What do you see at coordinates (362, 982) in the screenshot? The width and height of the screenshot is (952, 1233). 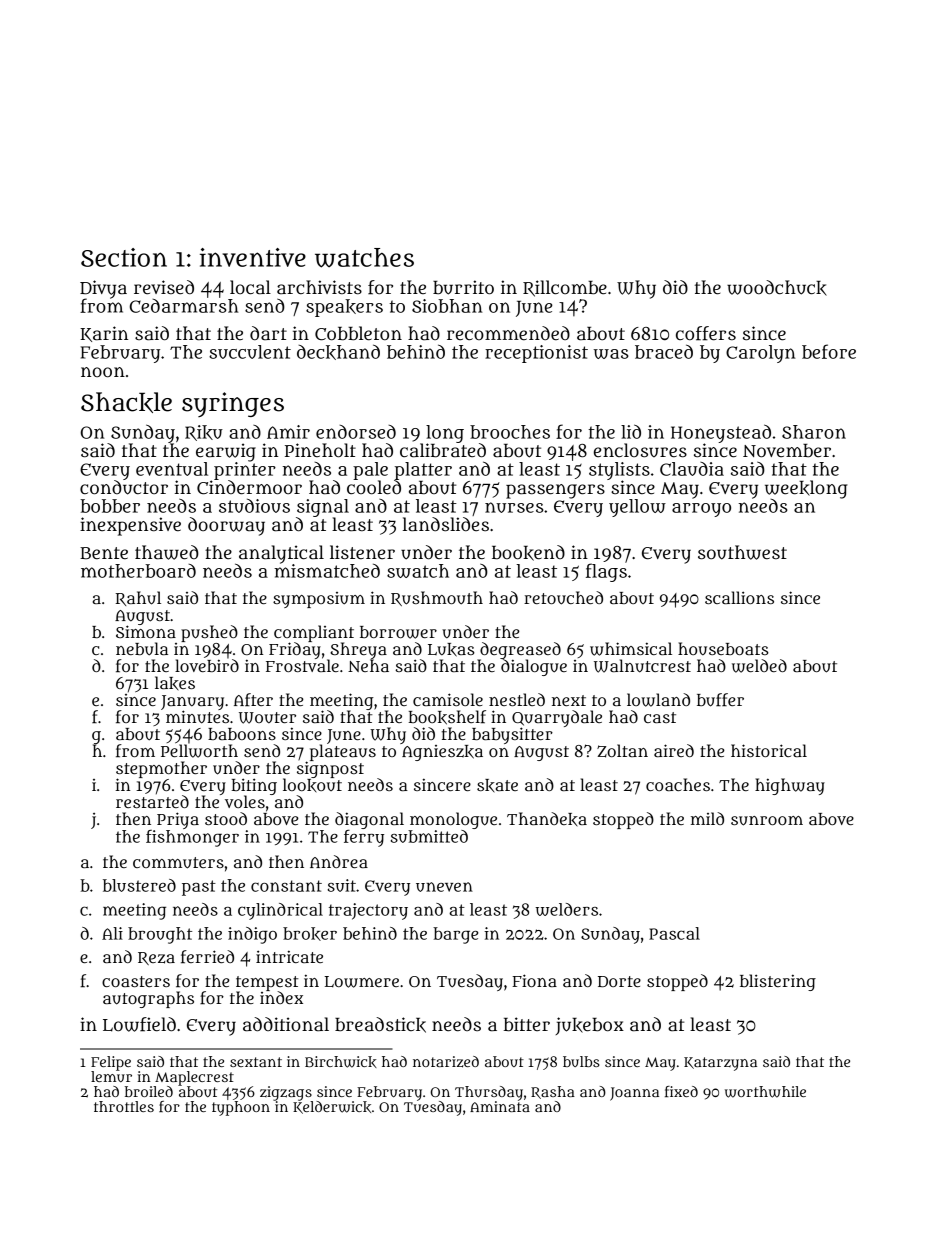 I see `Lowmere` at bounding box center [362, 982].
